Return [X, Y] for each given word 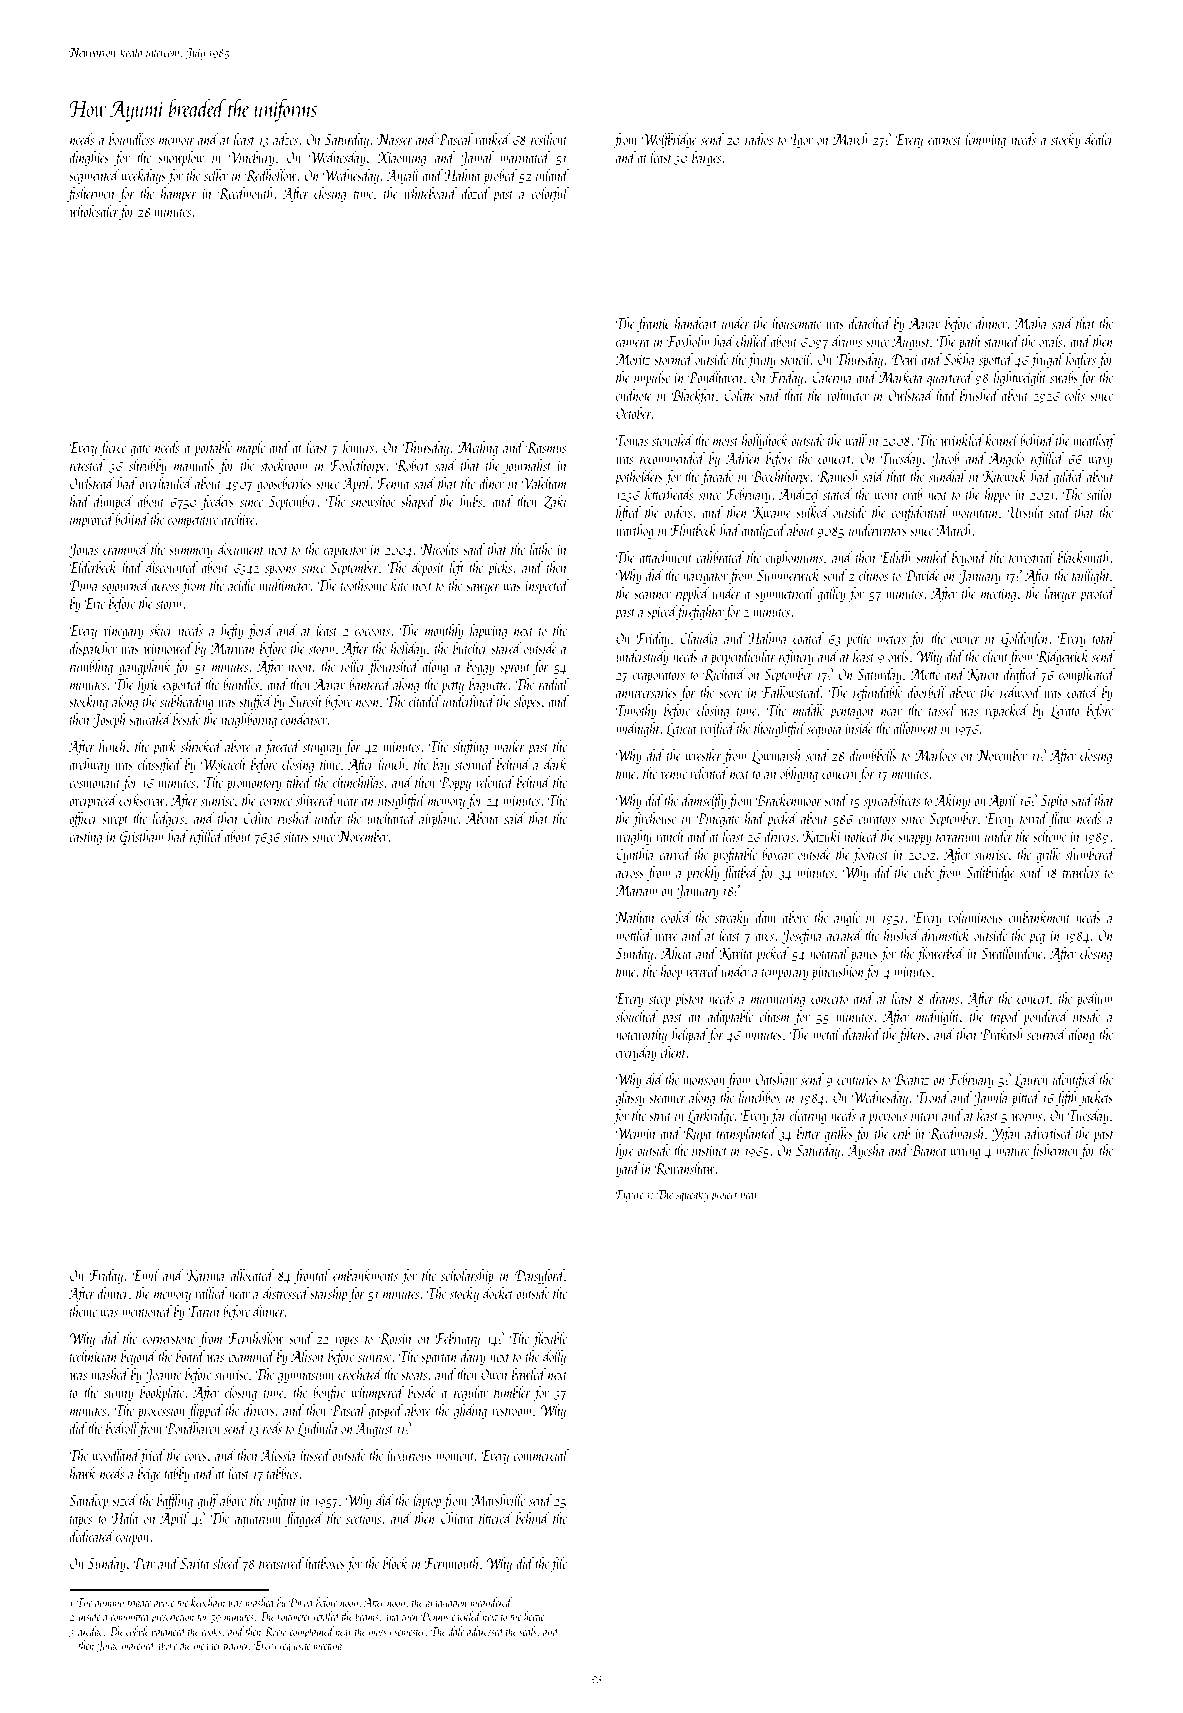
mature [1012, 1152]
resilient [549, 139]
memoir [177, 140]
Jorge [108, 1647]
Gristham [142, 837]
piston [689, 1000]
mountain [974, 513]
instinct [709, 1151]
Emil [146, 1275]
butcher [470, 648]
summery [191, 553]
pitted [1026, 1098]
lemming [985, 140]
